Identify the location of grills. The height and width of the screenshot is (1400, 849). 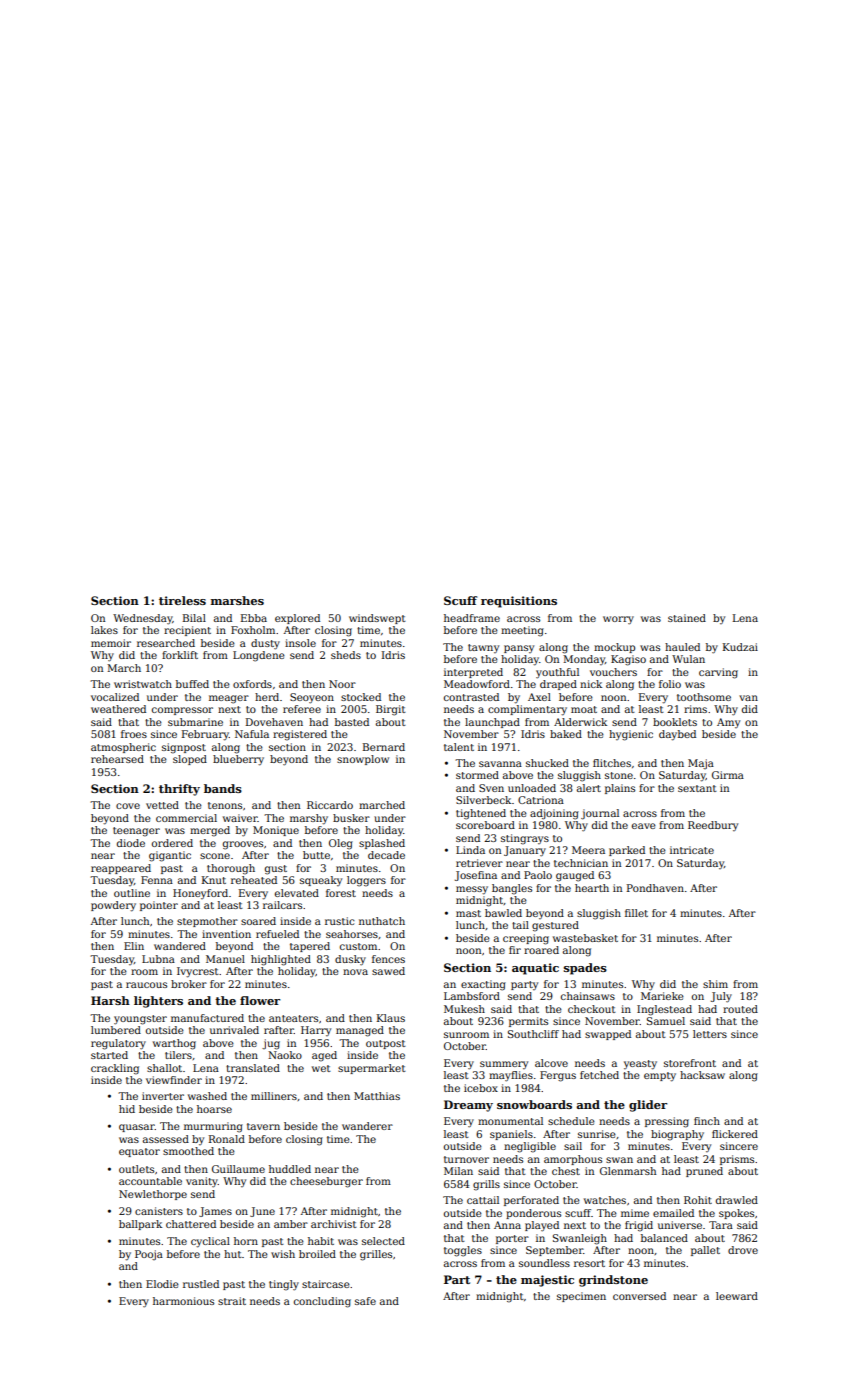
(486, 1185).
